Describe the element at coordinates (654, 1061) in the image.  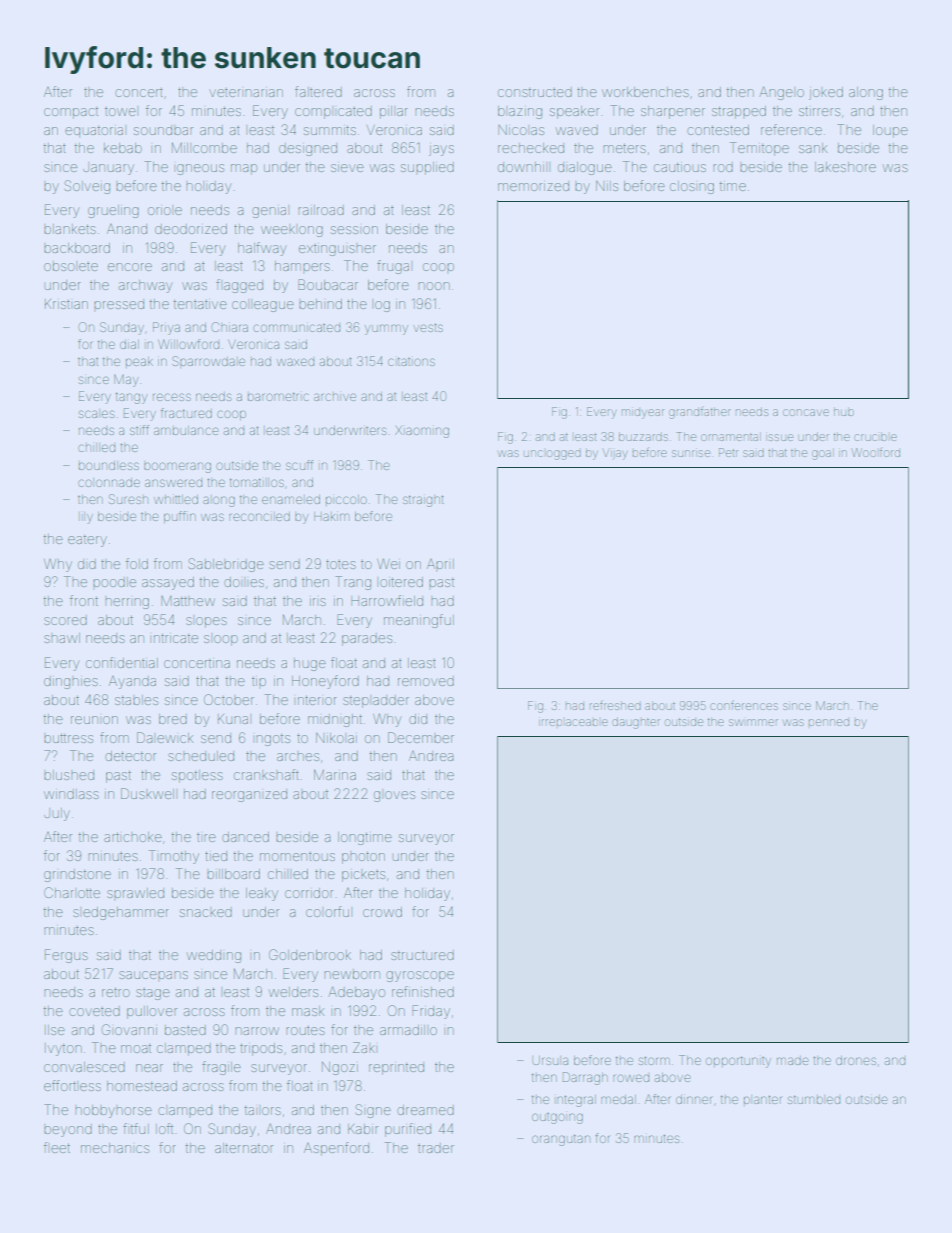
I see `storm` at that location.
